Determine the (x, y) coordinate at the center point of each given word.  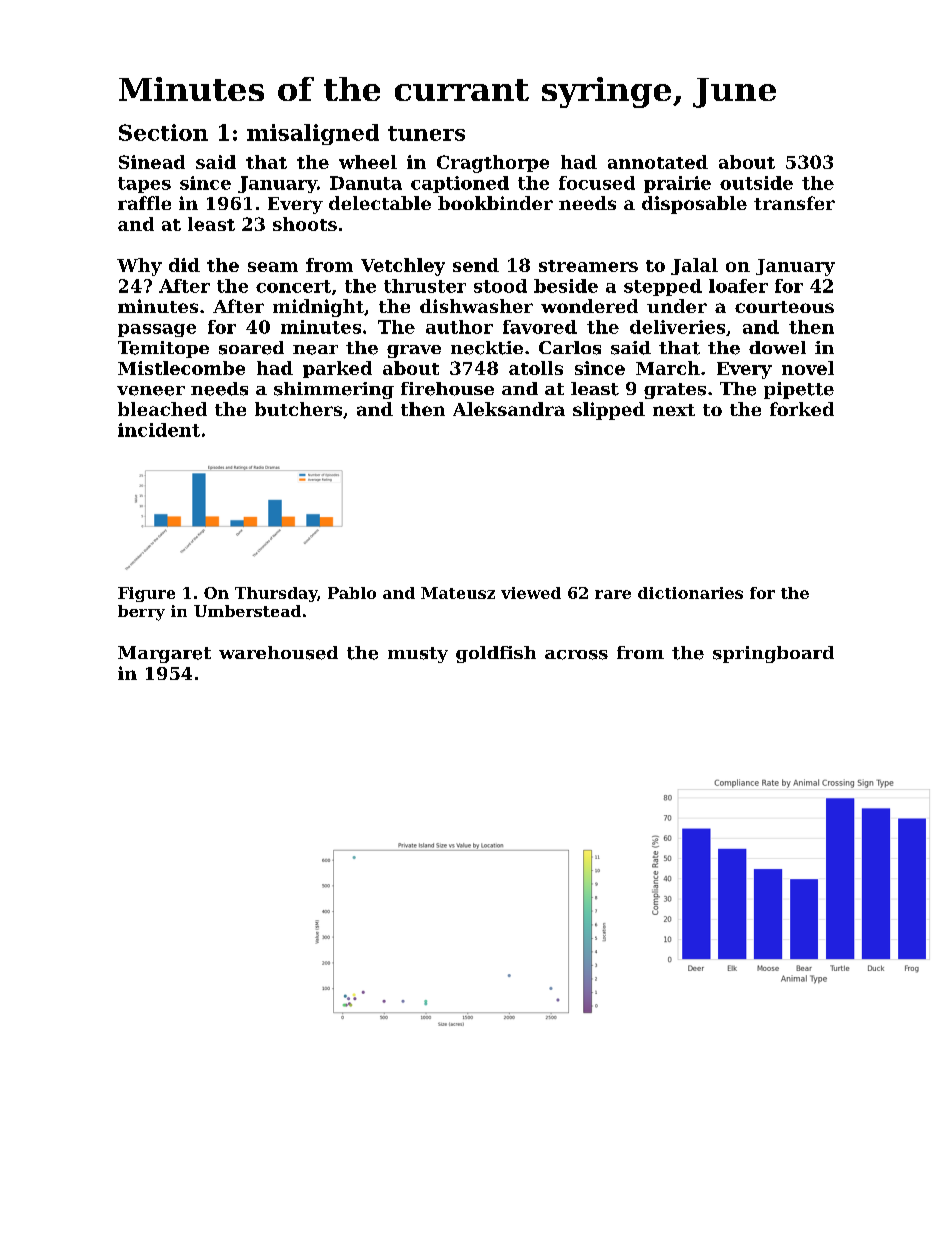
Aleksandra (509, 409)
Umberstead (247, 611)
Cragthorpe (493, 164)
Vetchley (403, 267)
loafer (738, 286)
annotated (658, 162)
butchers (298, 409)
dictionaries (690, 593)
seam (273, 267)
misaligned (313, 134)
